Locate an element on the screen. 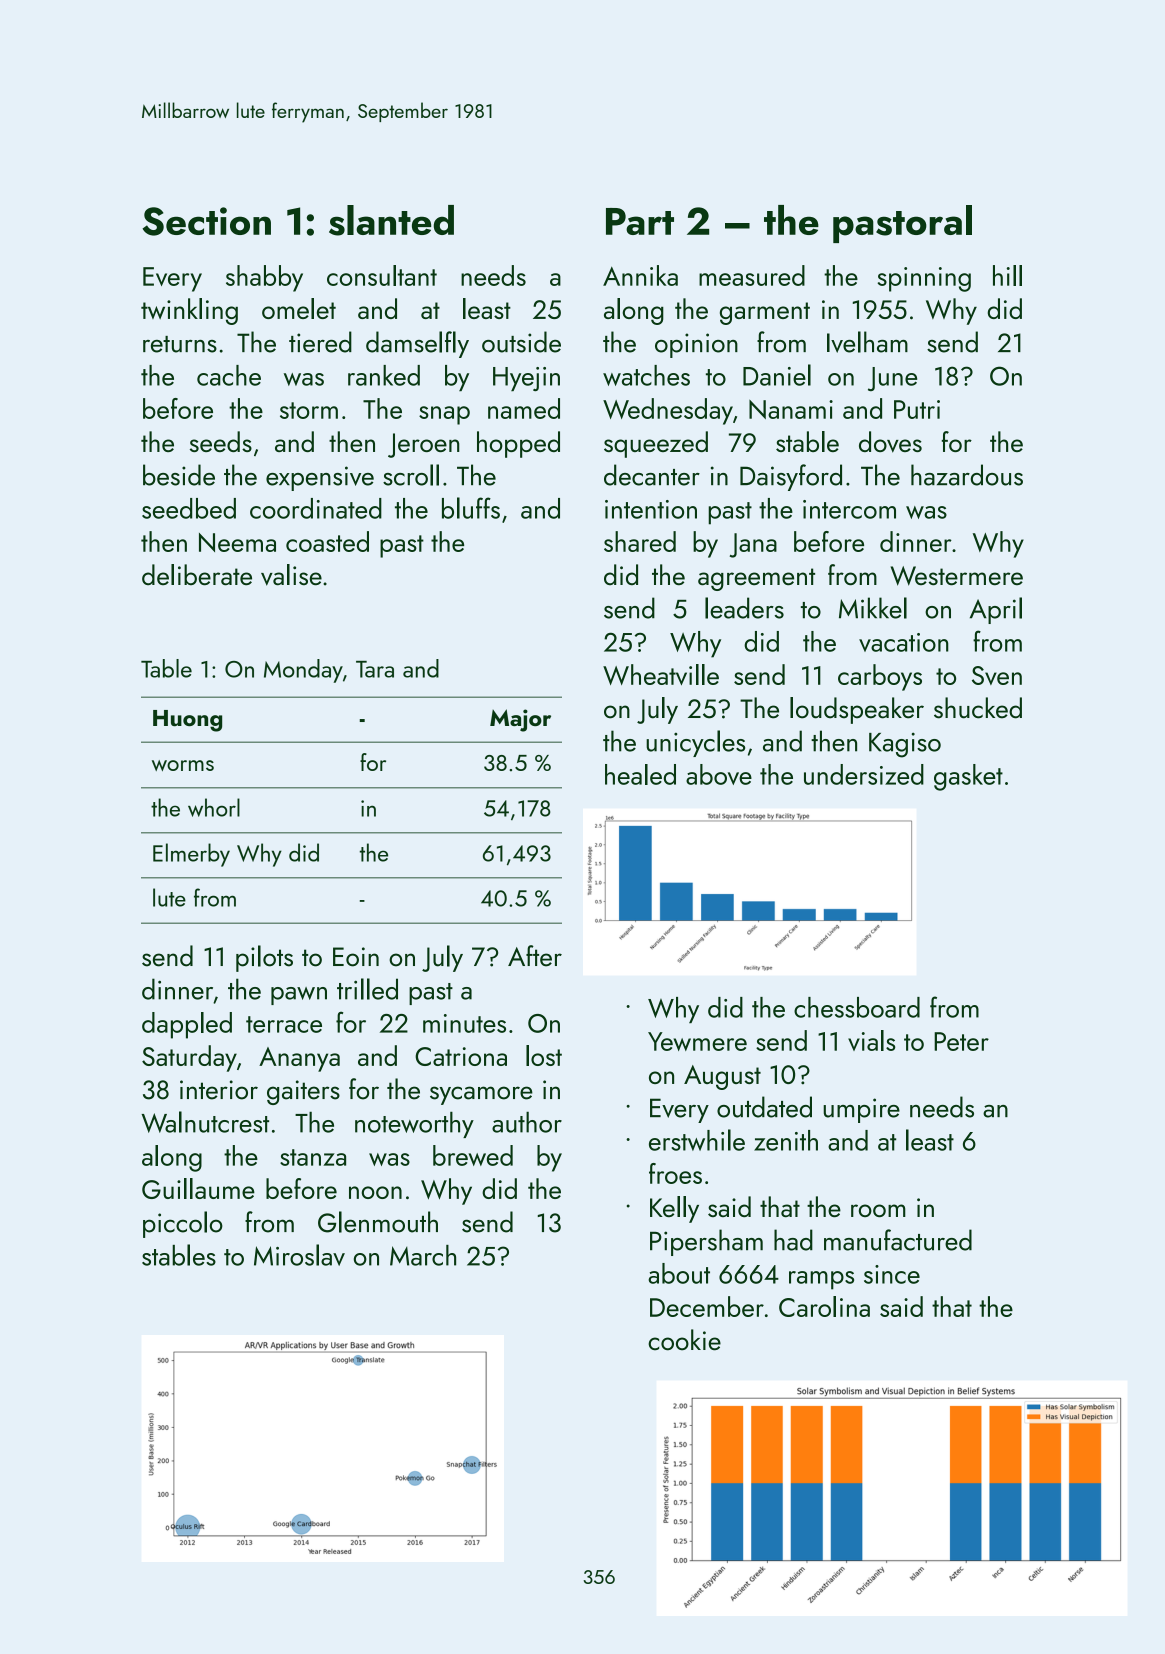  spinning is located at coordinates (924, 279).
